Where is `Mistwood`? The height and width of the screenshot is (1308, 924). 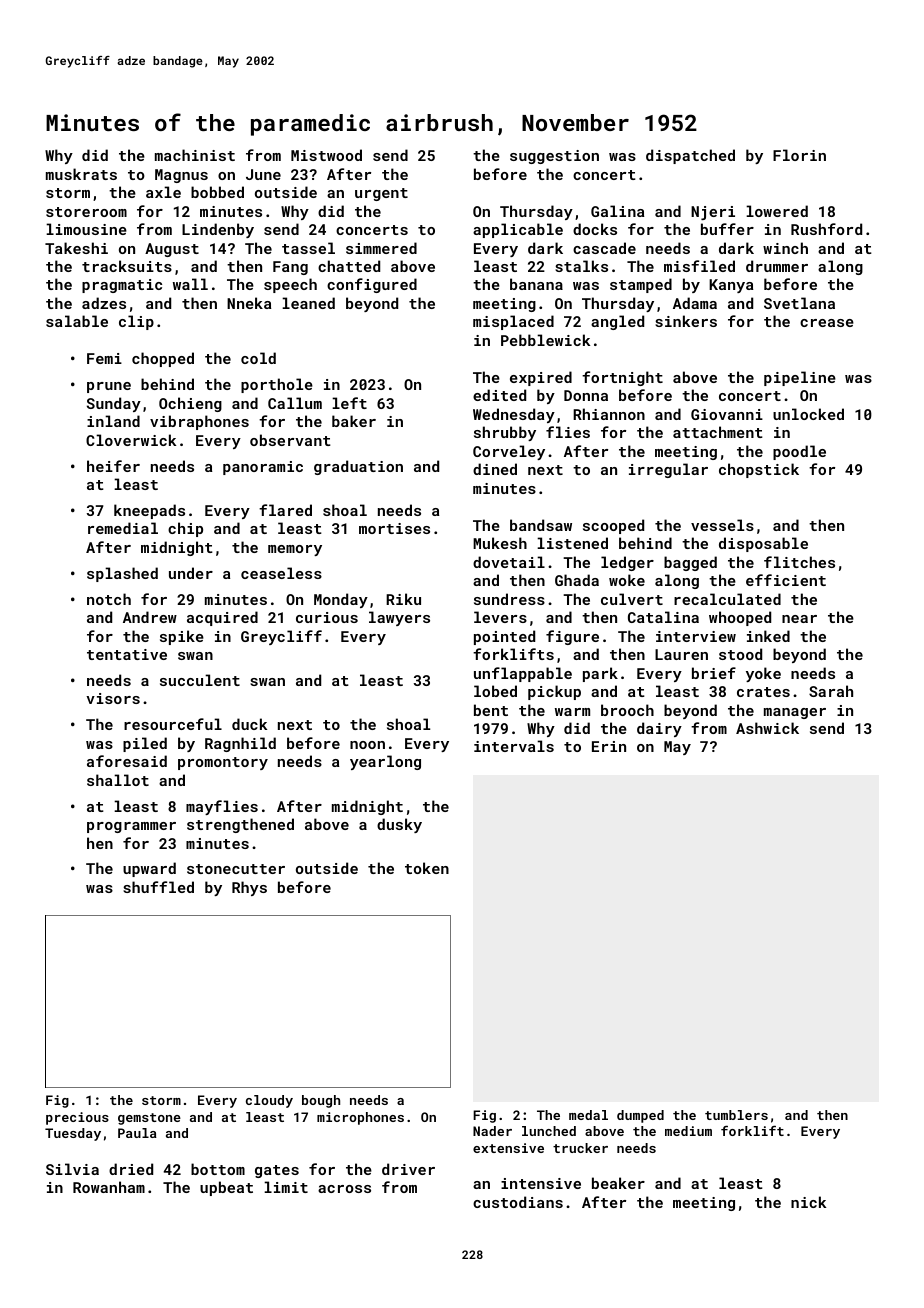 Mistwood is located at coordinates (326, 155).
